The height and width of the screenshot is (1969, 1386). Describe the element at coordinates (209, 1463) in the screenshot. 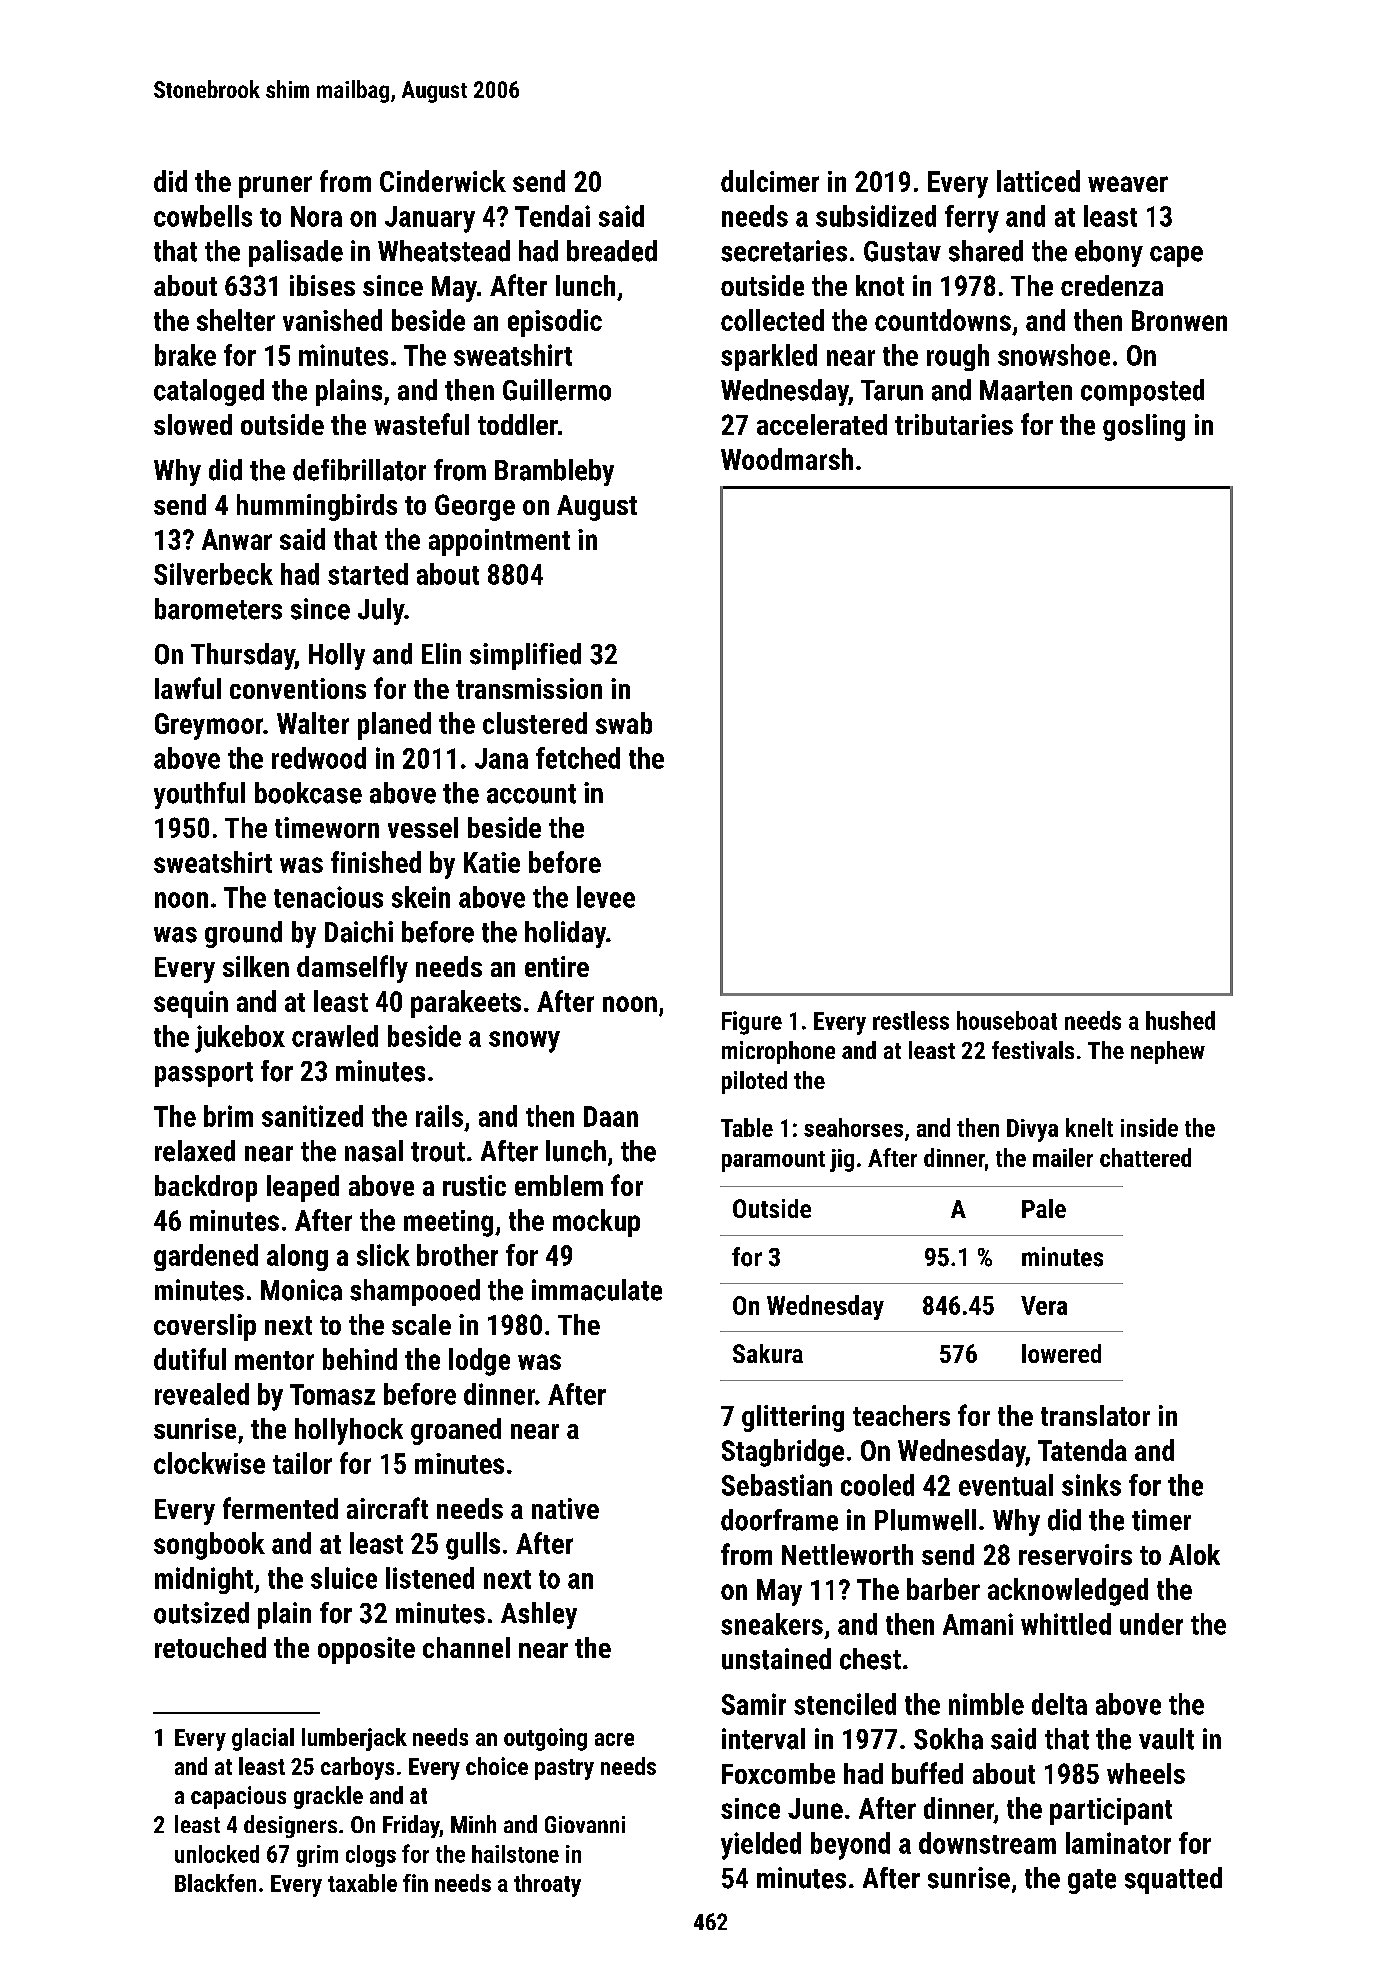

I see `clockwise` at that location.
